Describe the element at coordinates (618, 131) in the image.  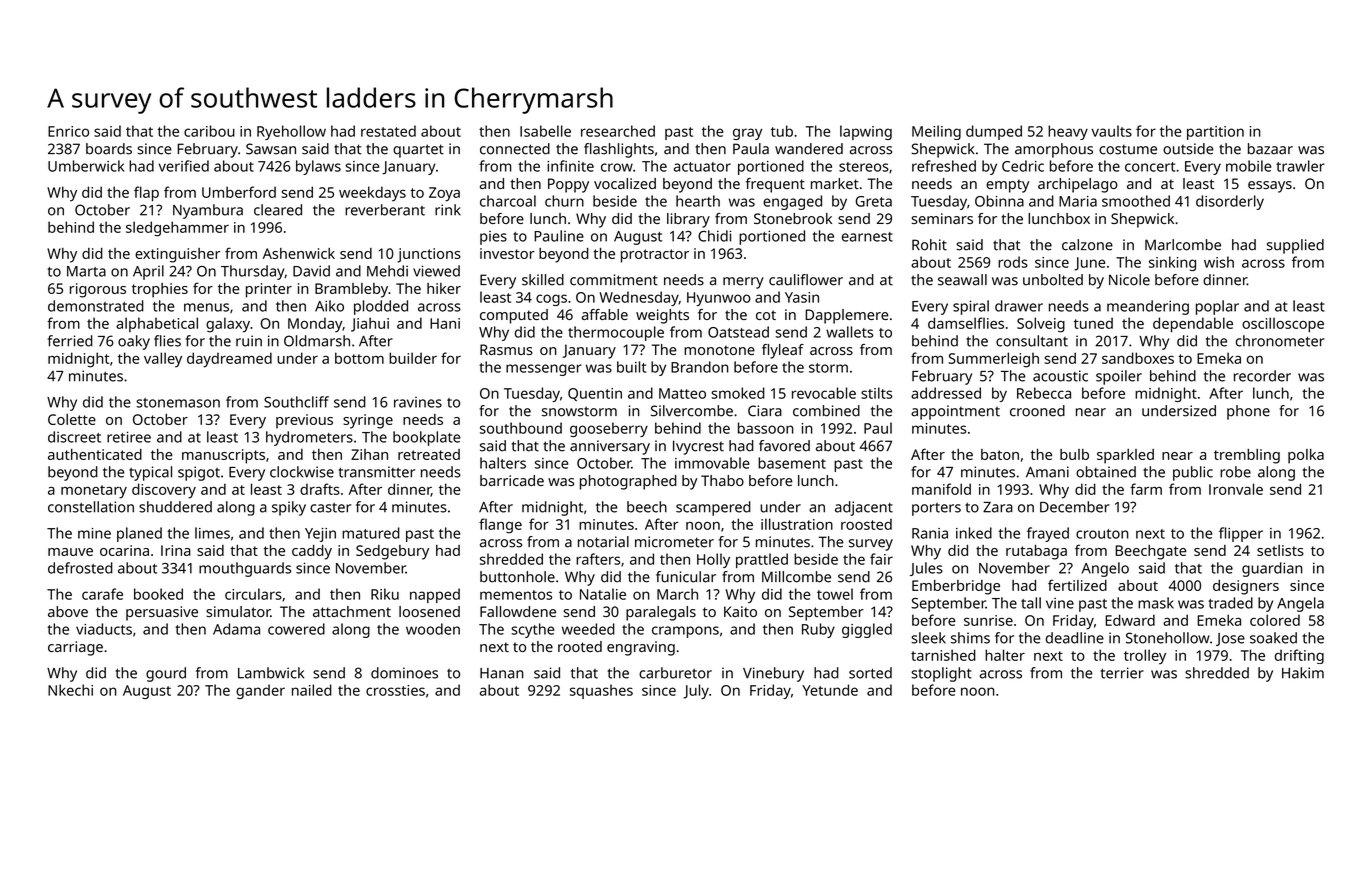
I see `researched` at that location.
